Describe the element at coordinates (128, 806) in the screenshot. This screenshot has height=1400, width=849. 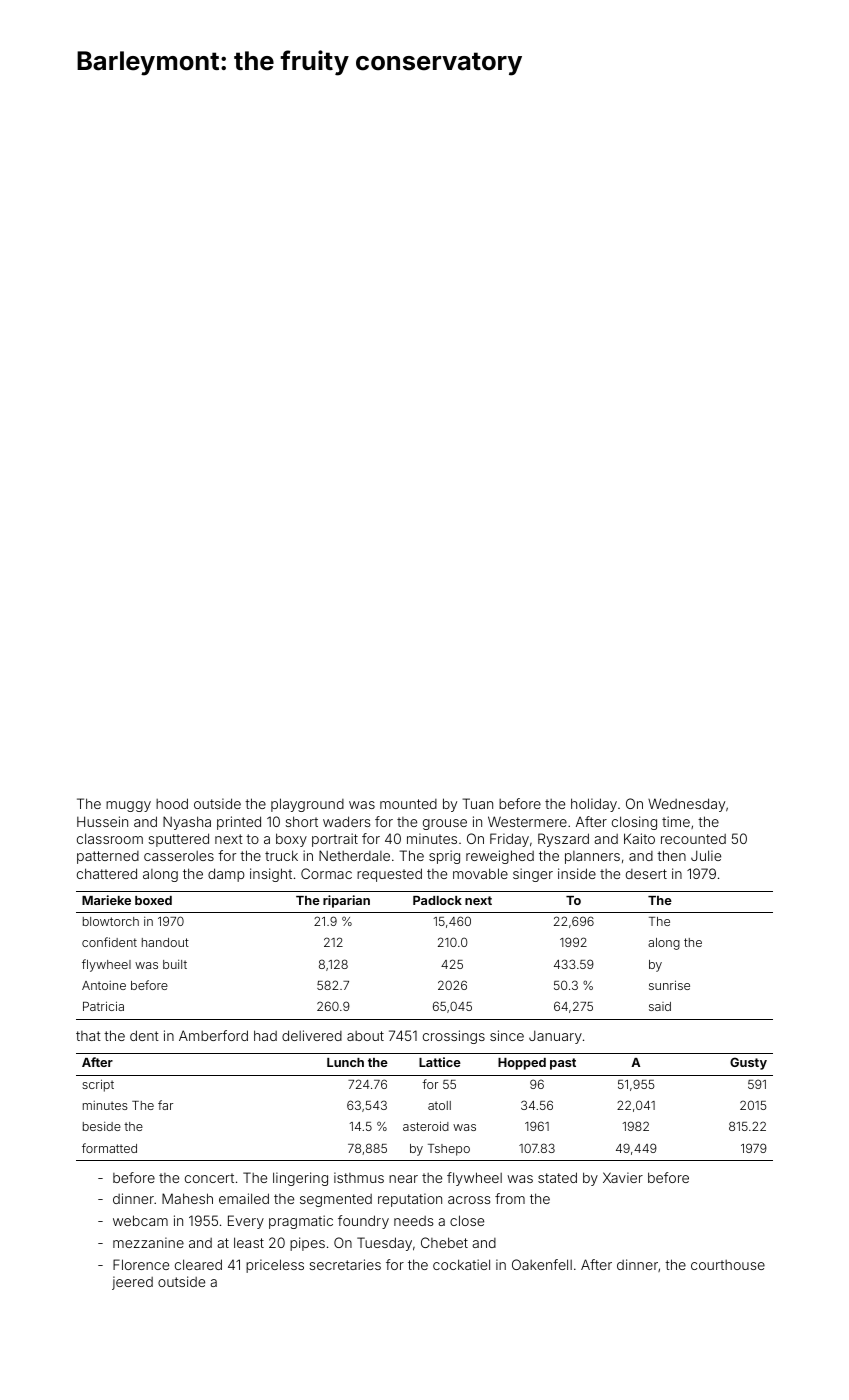
I see `muggy` at that location.
